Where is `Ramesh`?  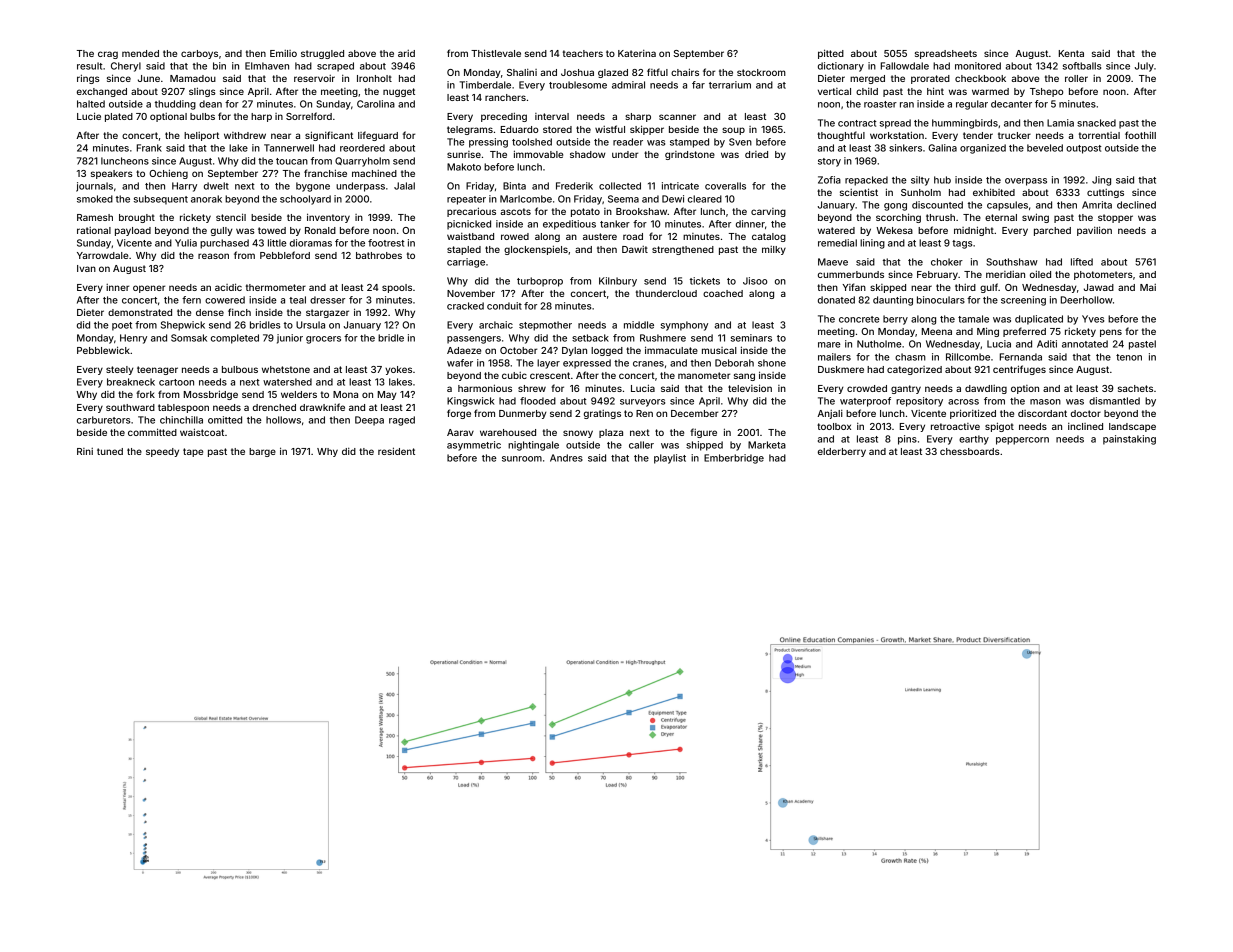
Ramesh is located at coordinates (95, 217).
